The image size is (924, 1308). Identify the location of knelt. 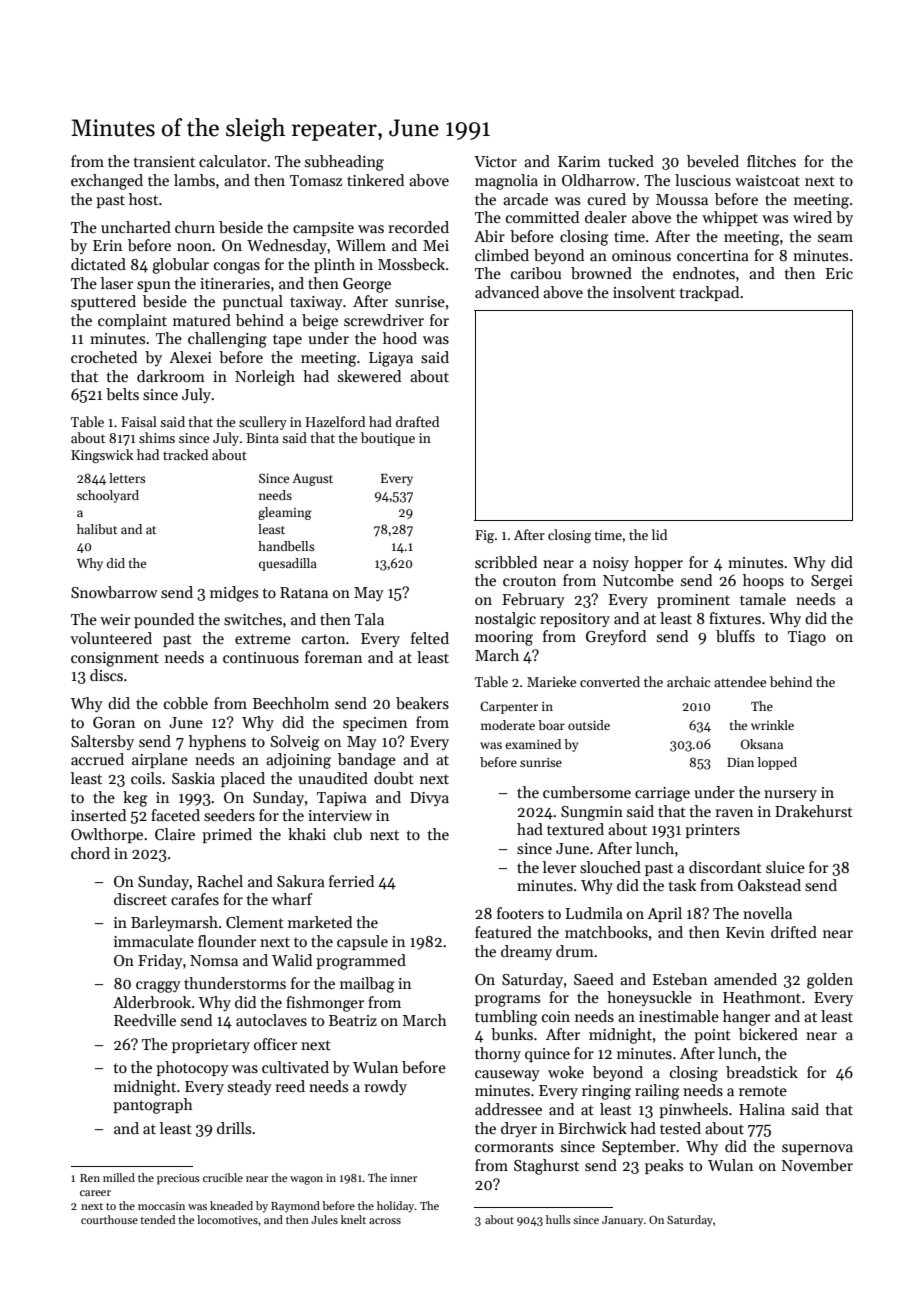
(353, 1219).
